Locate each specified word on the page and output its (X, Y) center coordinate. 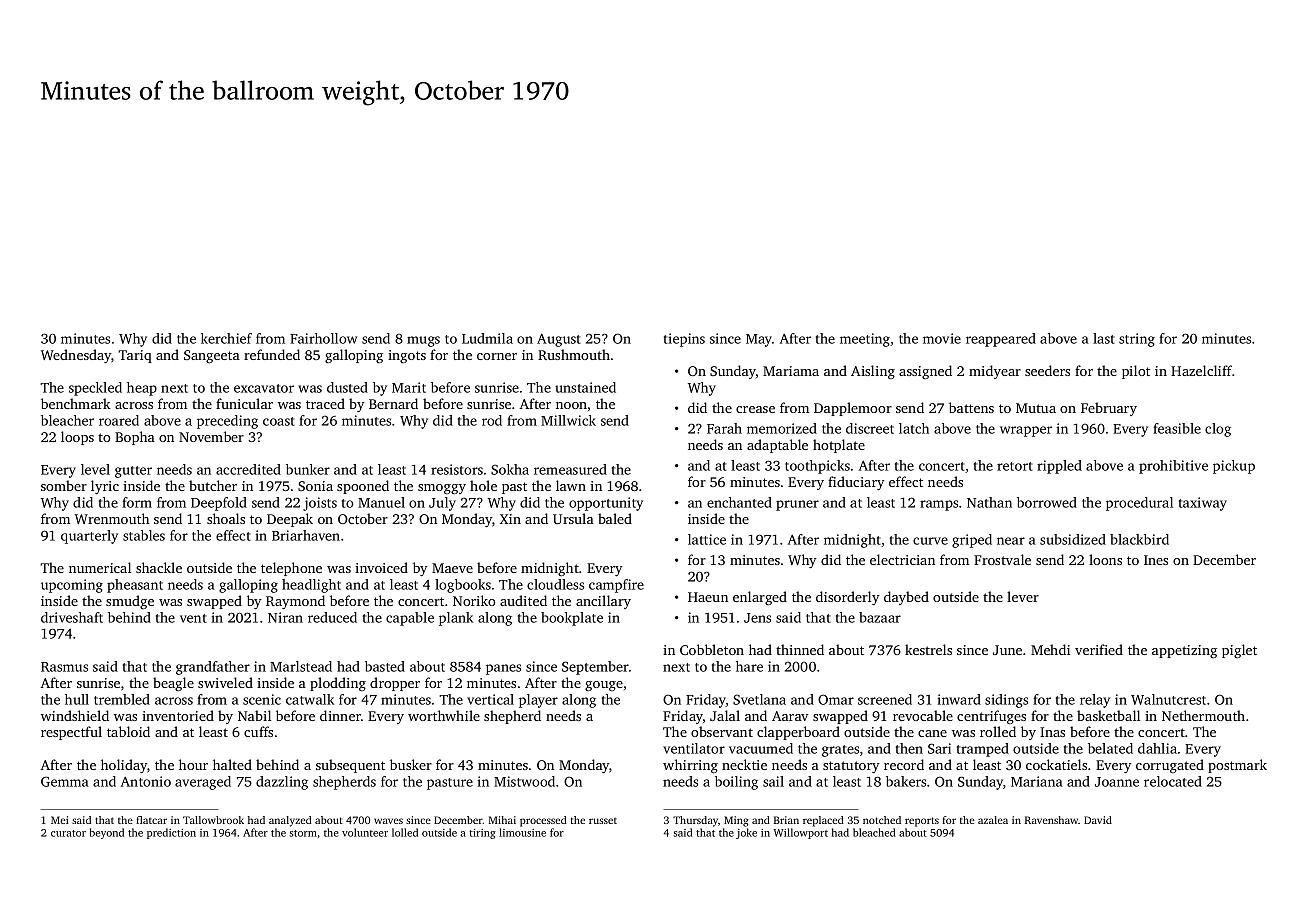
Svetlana (759, 699)
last (1104, 338)
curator (68, 833)
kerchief (226, 338)
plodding (338, 684)
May (759, 340)
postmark (1237, 766)
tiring (482, 834)
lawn (571, 485)
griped (972, 541)
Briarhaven (306, 535)
